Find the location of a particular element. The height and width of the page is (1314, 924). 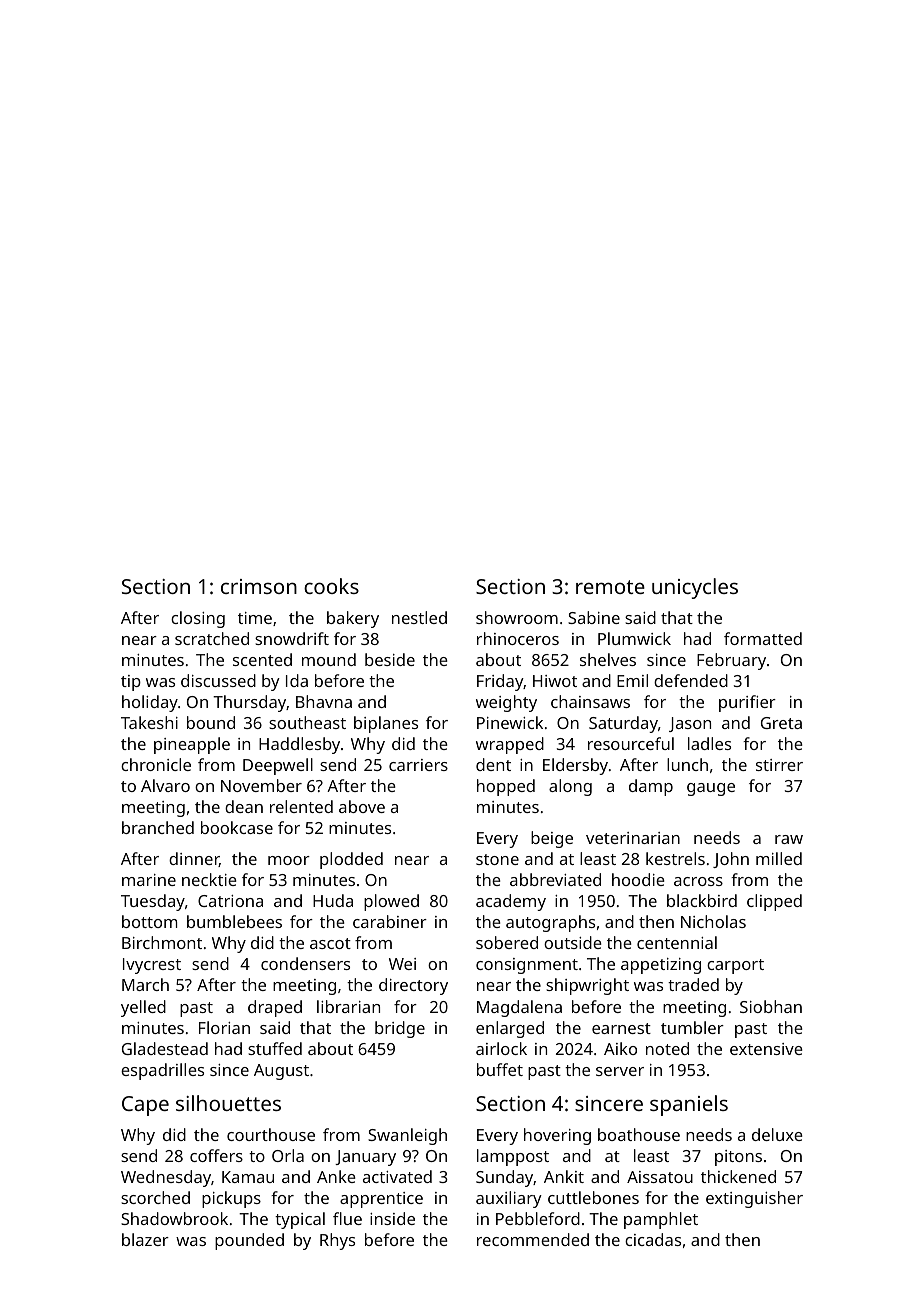

plowed is located at coordinates (391, 902).
